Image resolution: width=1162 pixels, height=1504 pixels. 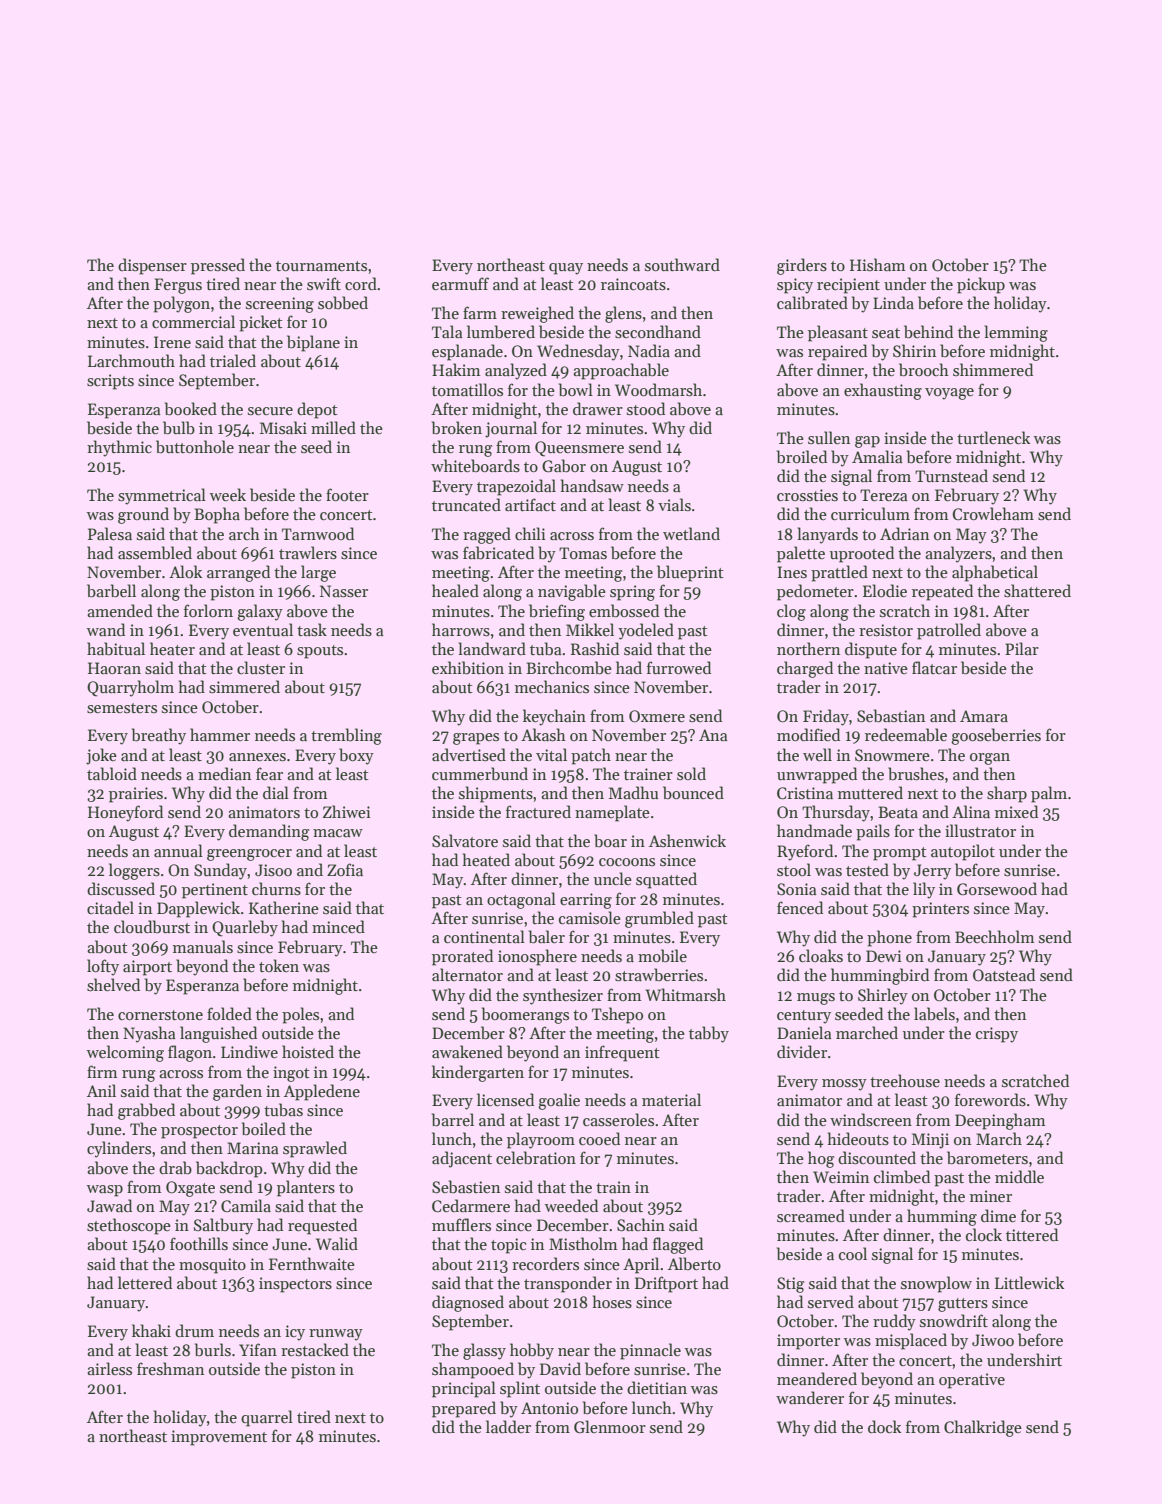 What do you see at coordinates (110, 382) in the page?
I see `scripts` at bounding box center [110, 382].
